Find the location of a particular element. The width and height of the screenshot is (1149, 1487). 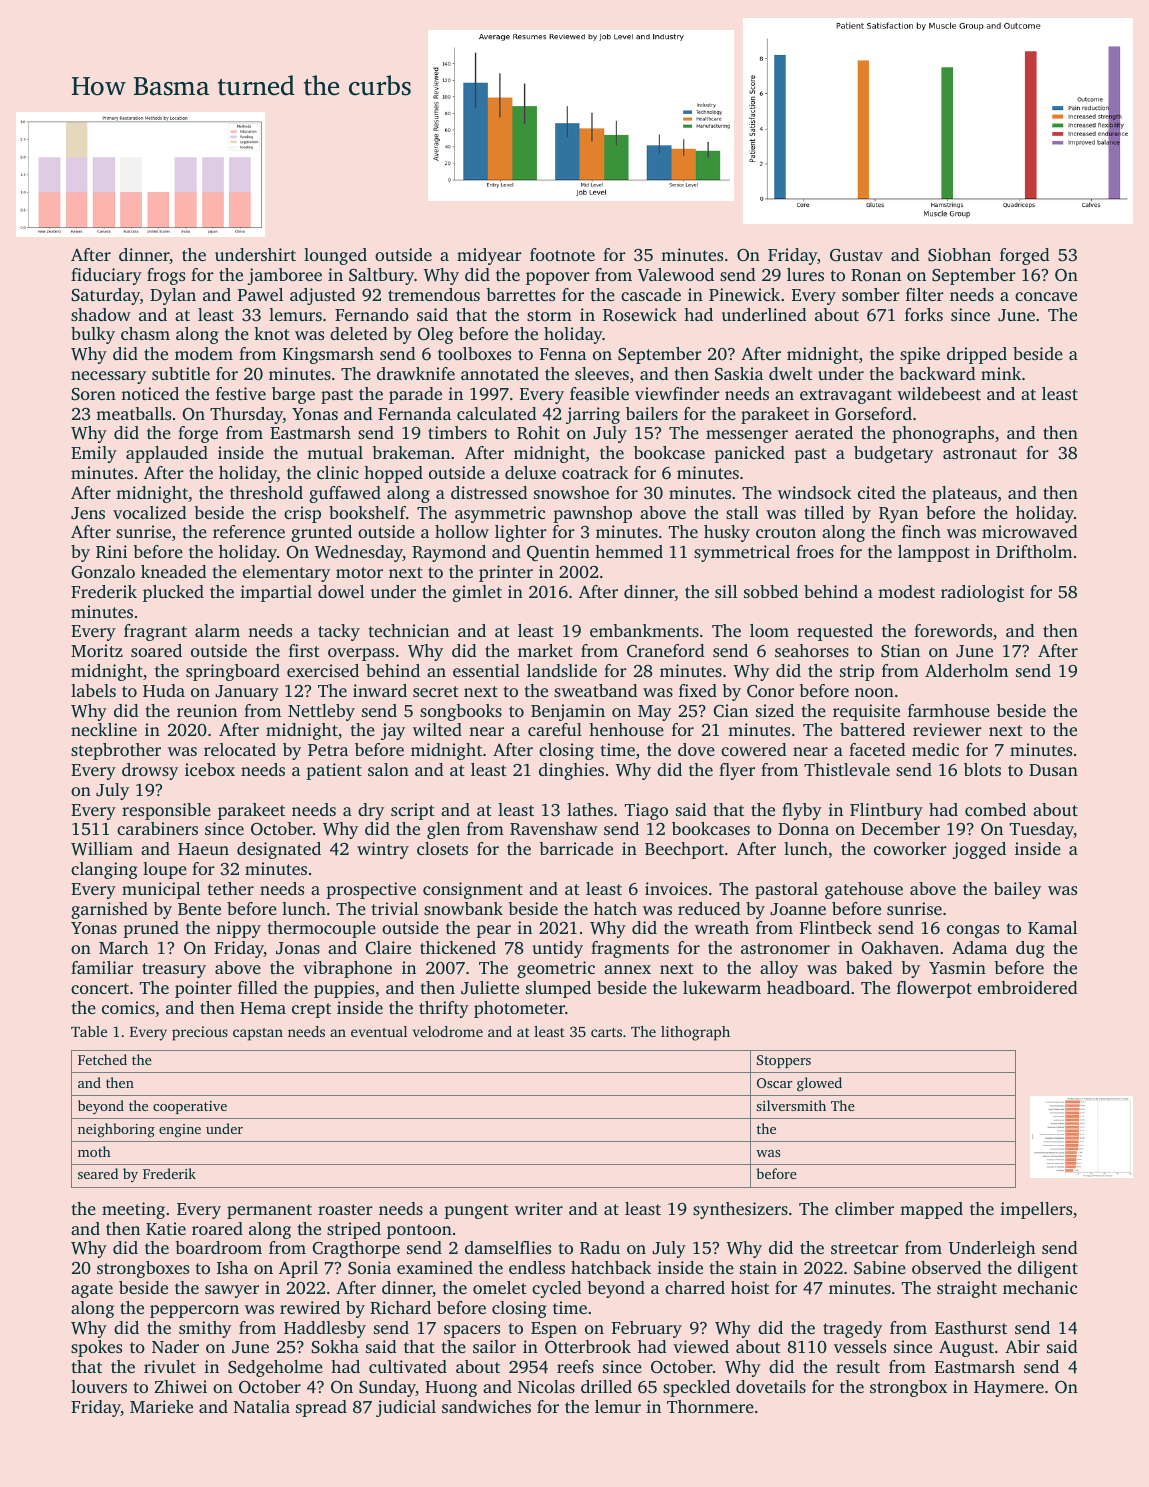

flowerpot is located at coordinates (934, 989).
